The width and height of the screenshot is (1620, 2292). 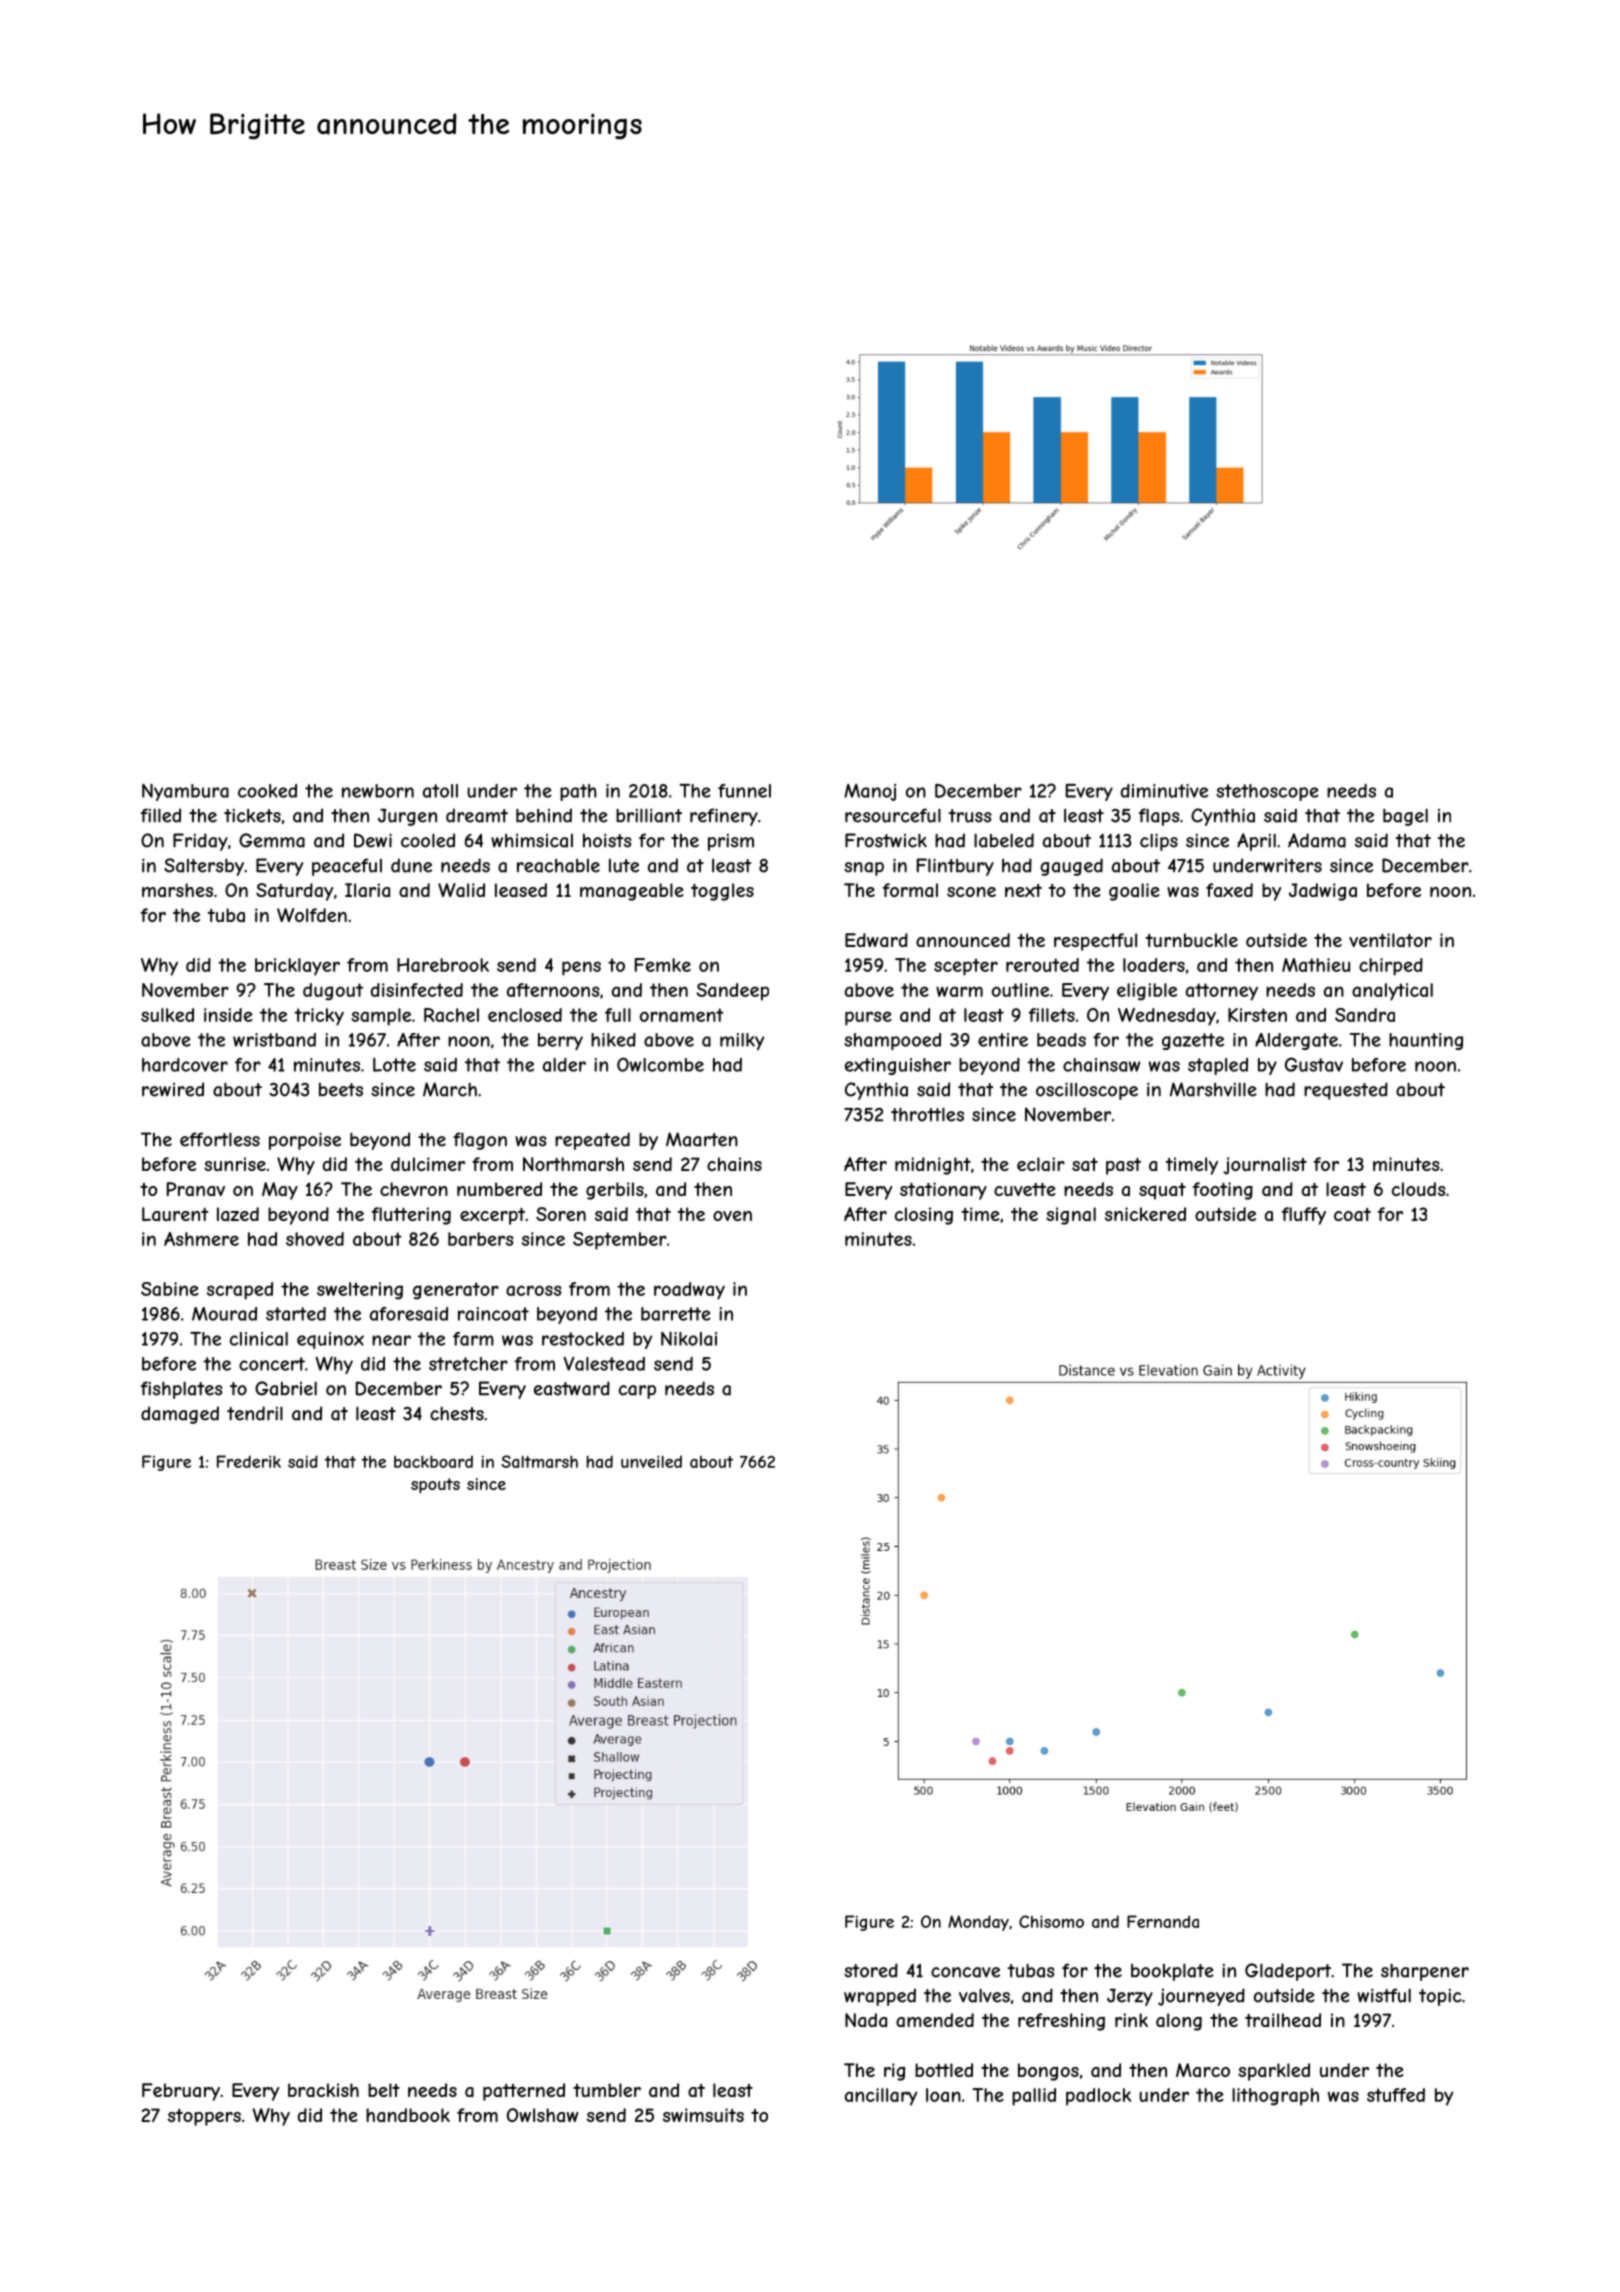 What do you see at coordinates (935, 2020) in the screenshot?
I see `amended` at bounding box center [935, 2020].
